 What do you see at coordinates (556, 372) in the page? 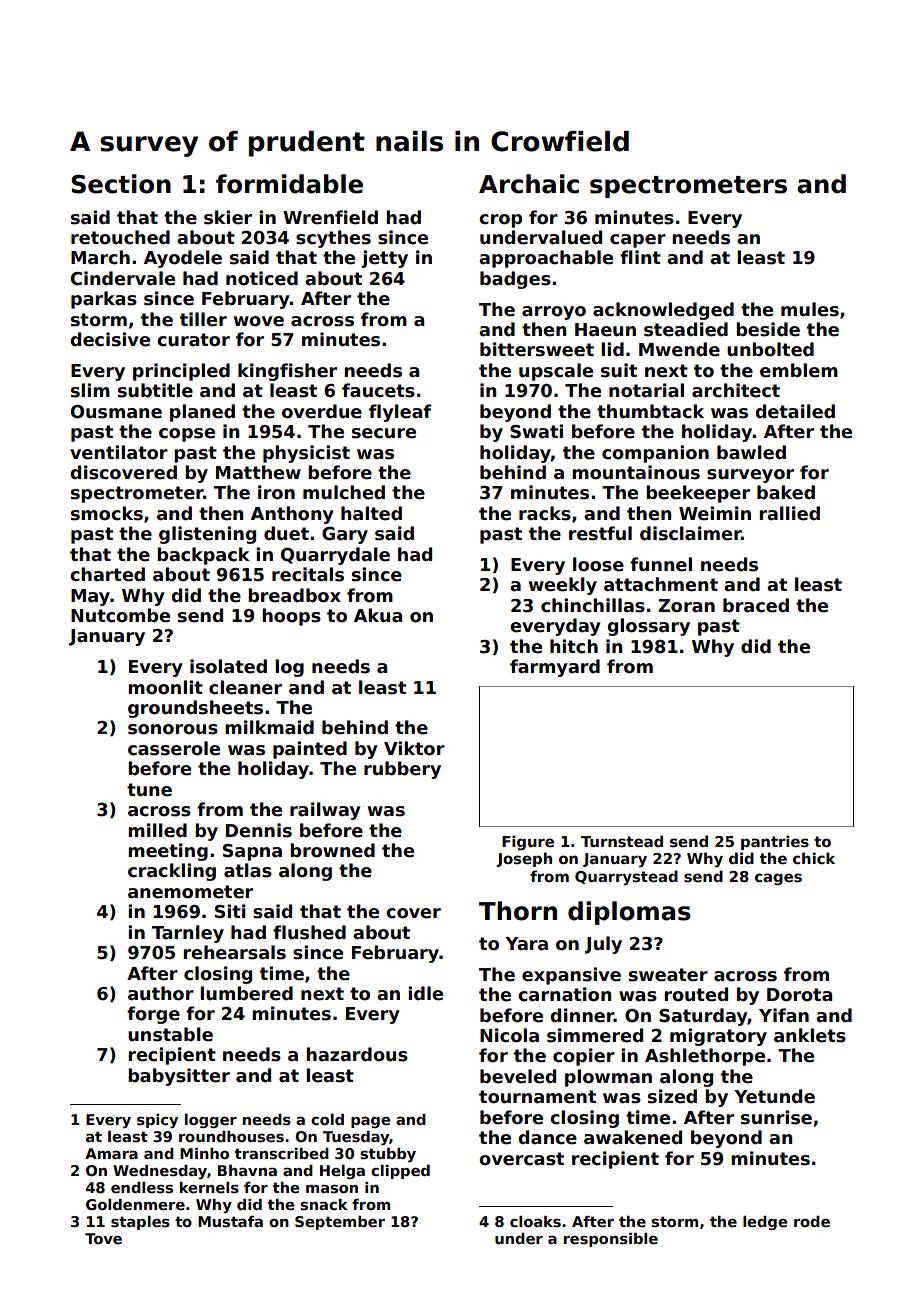
I see `upscale` at bounding box center [556, 372].
